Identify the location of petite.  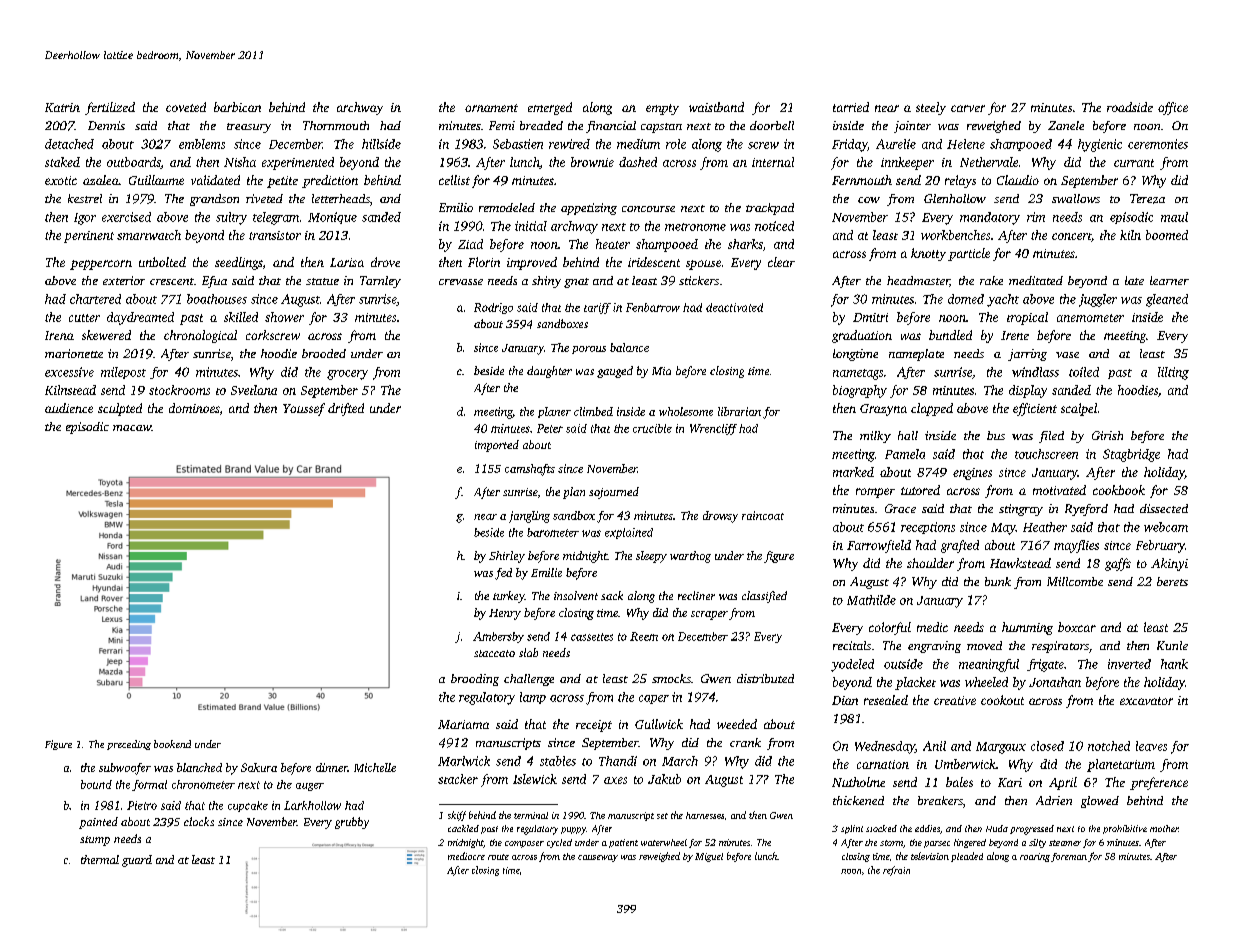
(282, 182).
